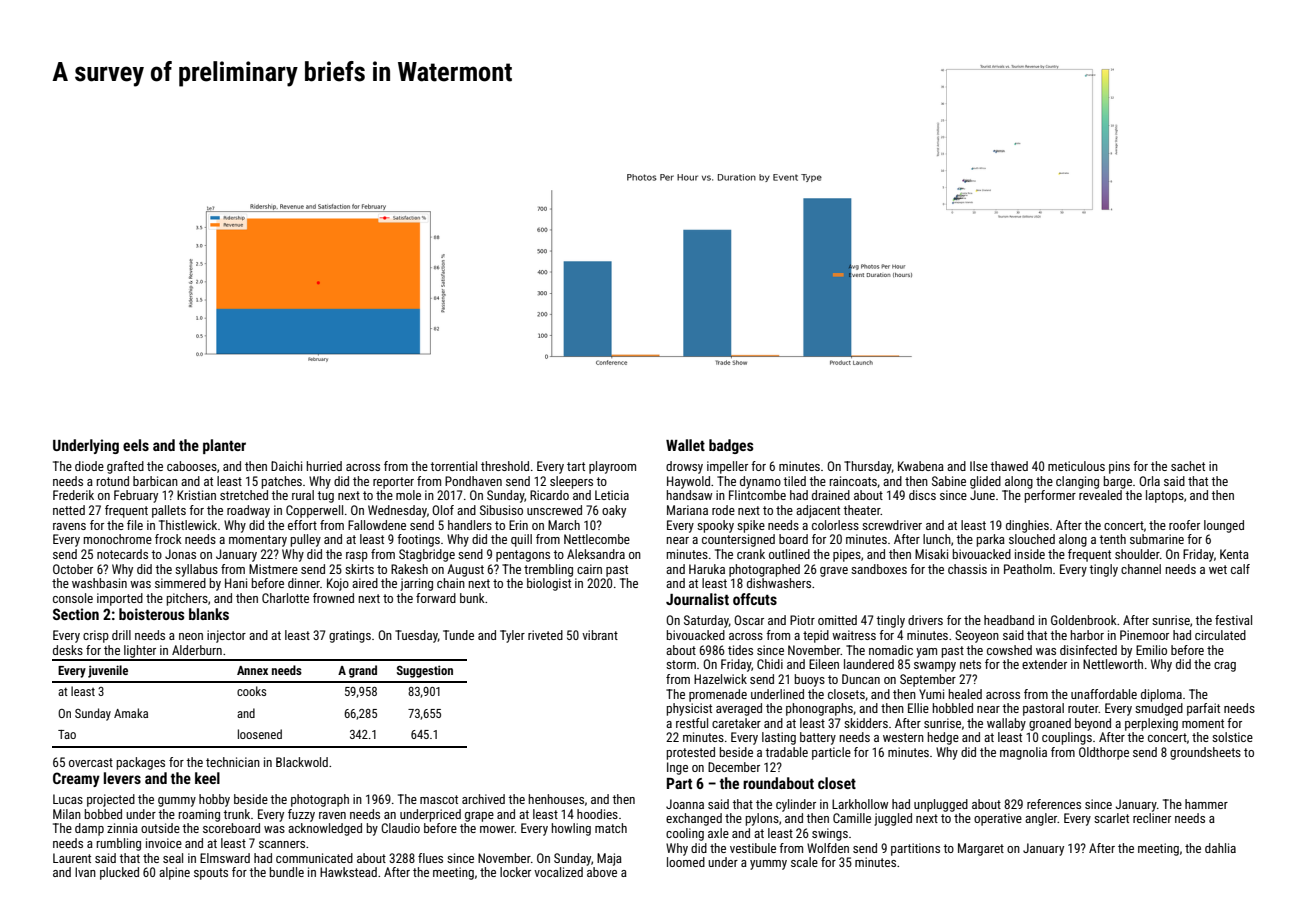 This page has width=1308, height=924. I want to click on scanners, so click(282, 844).
